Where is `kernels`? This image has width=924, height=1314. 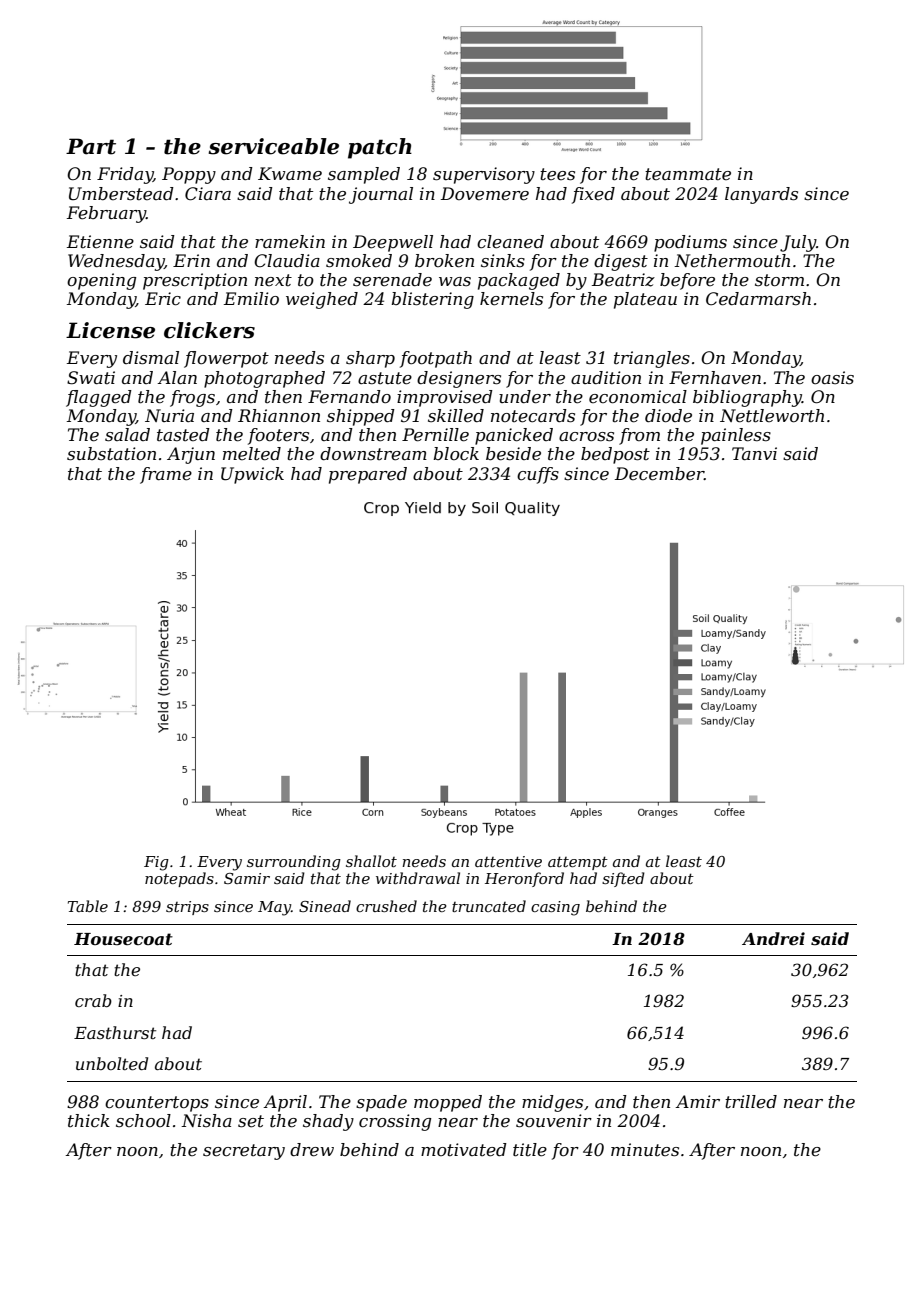 kernels is located at coordinates (511, 299).
